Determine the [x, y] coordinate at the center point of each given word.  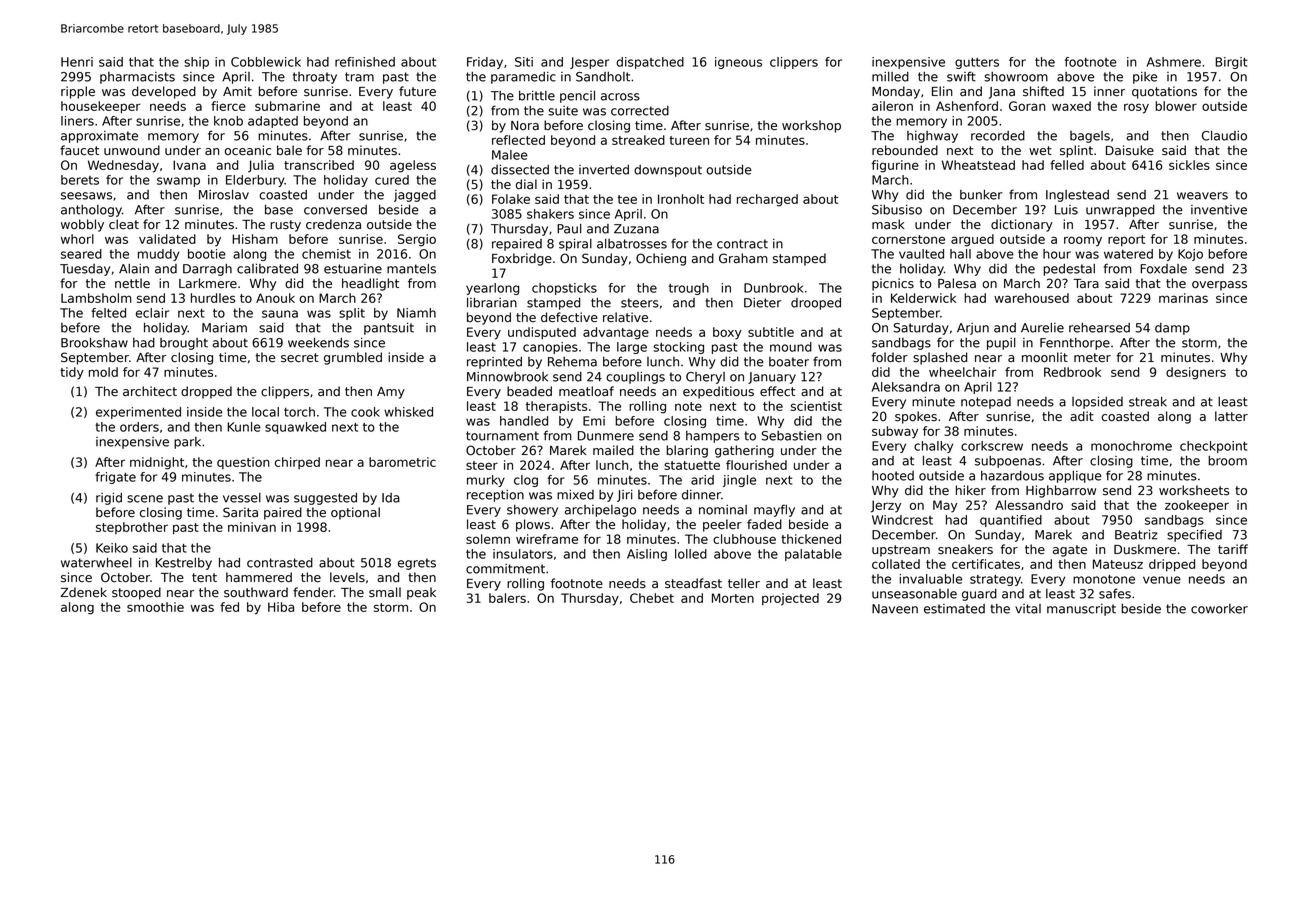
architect [150, 391]
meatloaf [586, 391]
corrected [640, 111]
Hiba [281, 607]
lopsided [1097, 402]
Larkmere [208, 283]
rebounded [905, 150]
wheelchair [963, 372]
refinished [365, 62]
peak [421, 593]
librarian [492, 303]
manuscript [1081, 610]
